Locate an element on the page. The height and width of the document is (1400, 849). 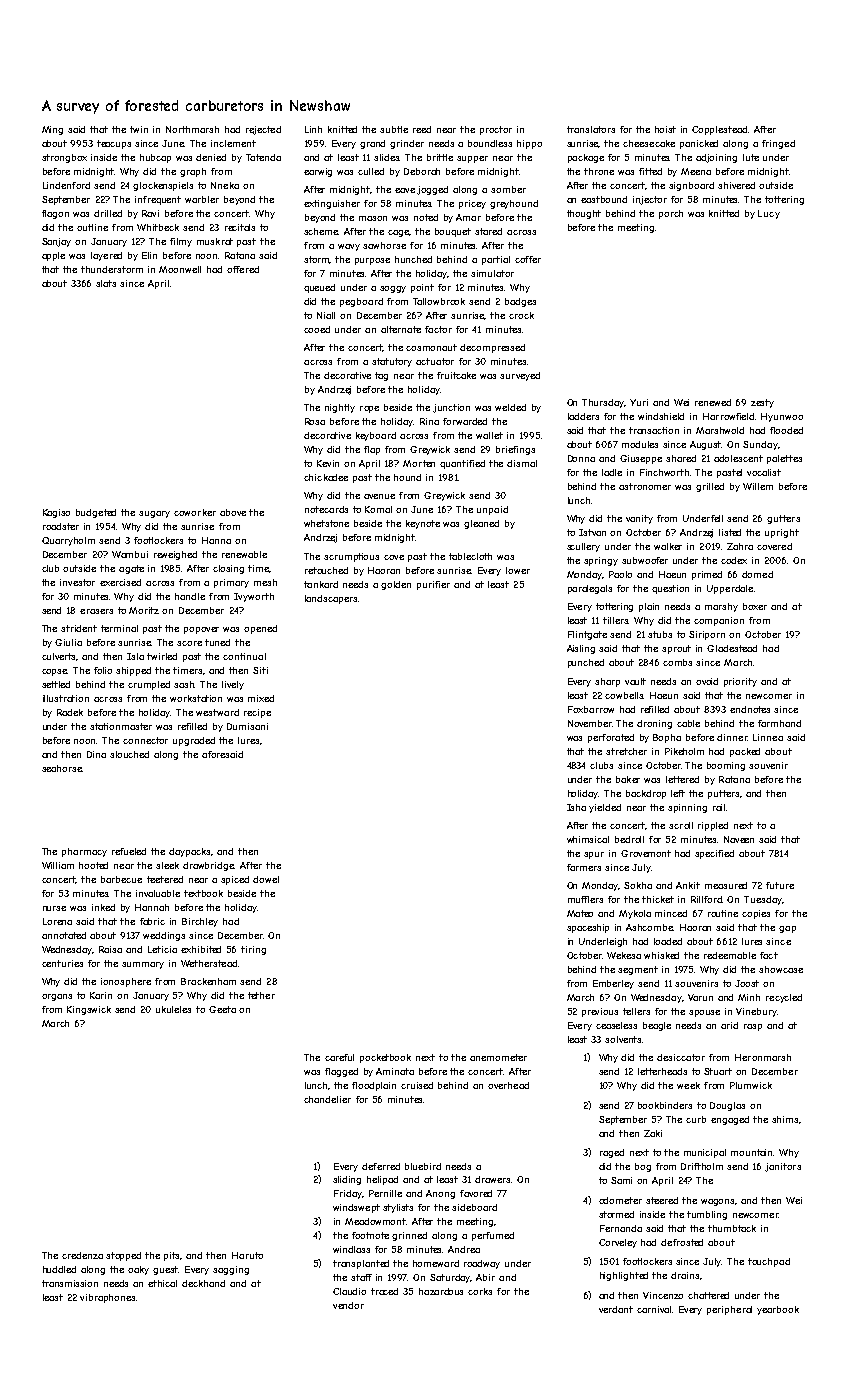
credenza is located at coordinates (82, 1255).
